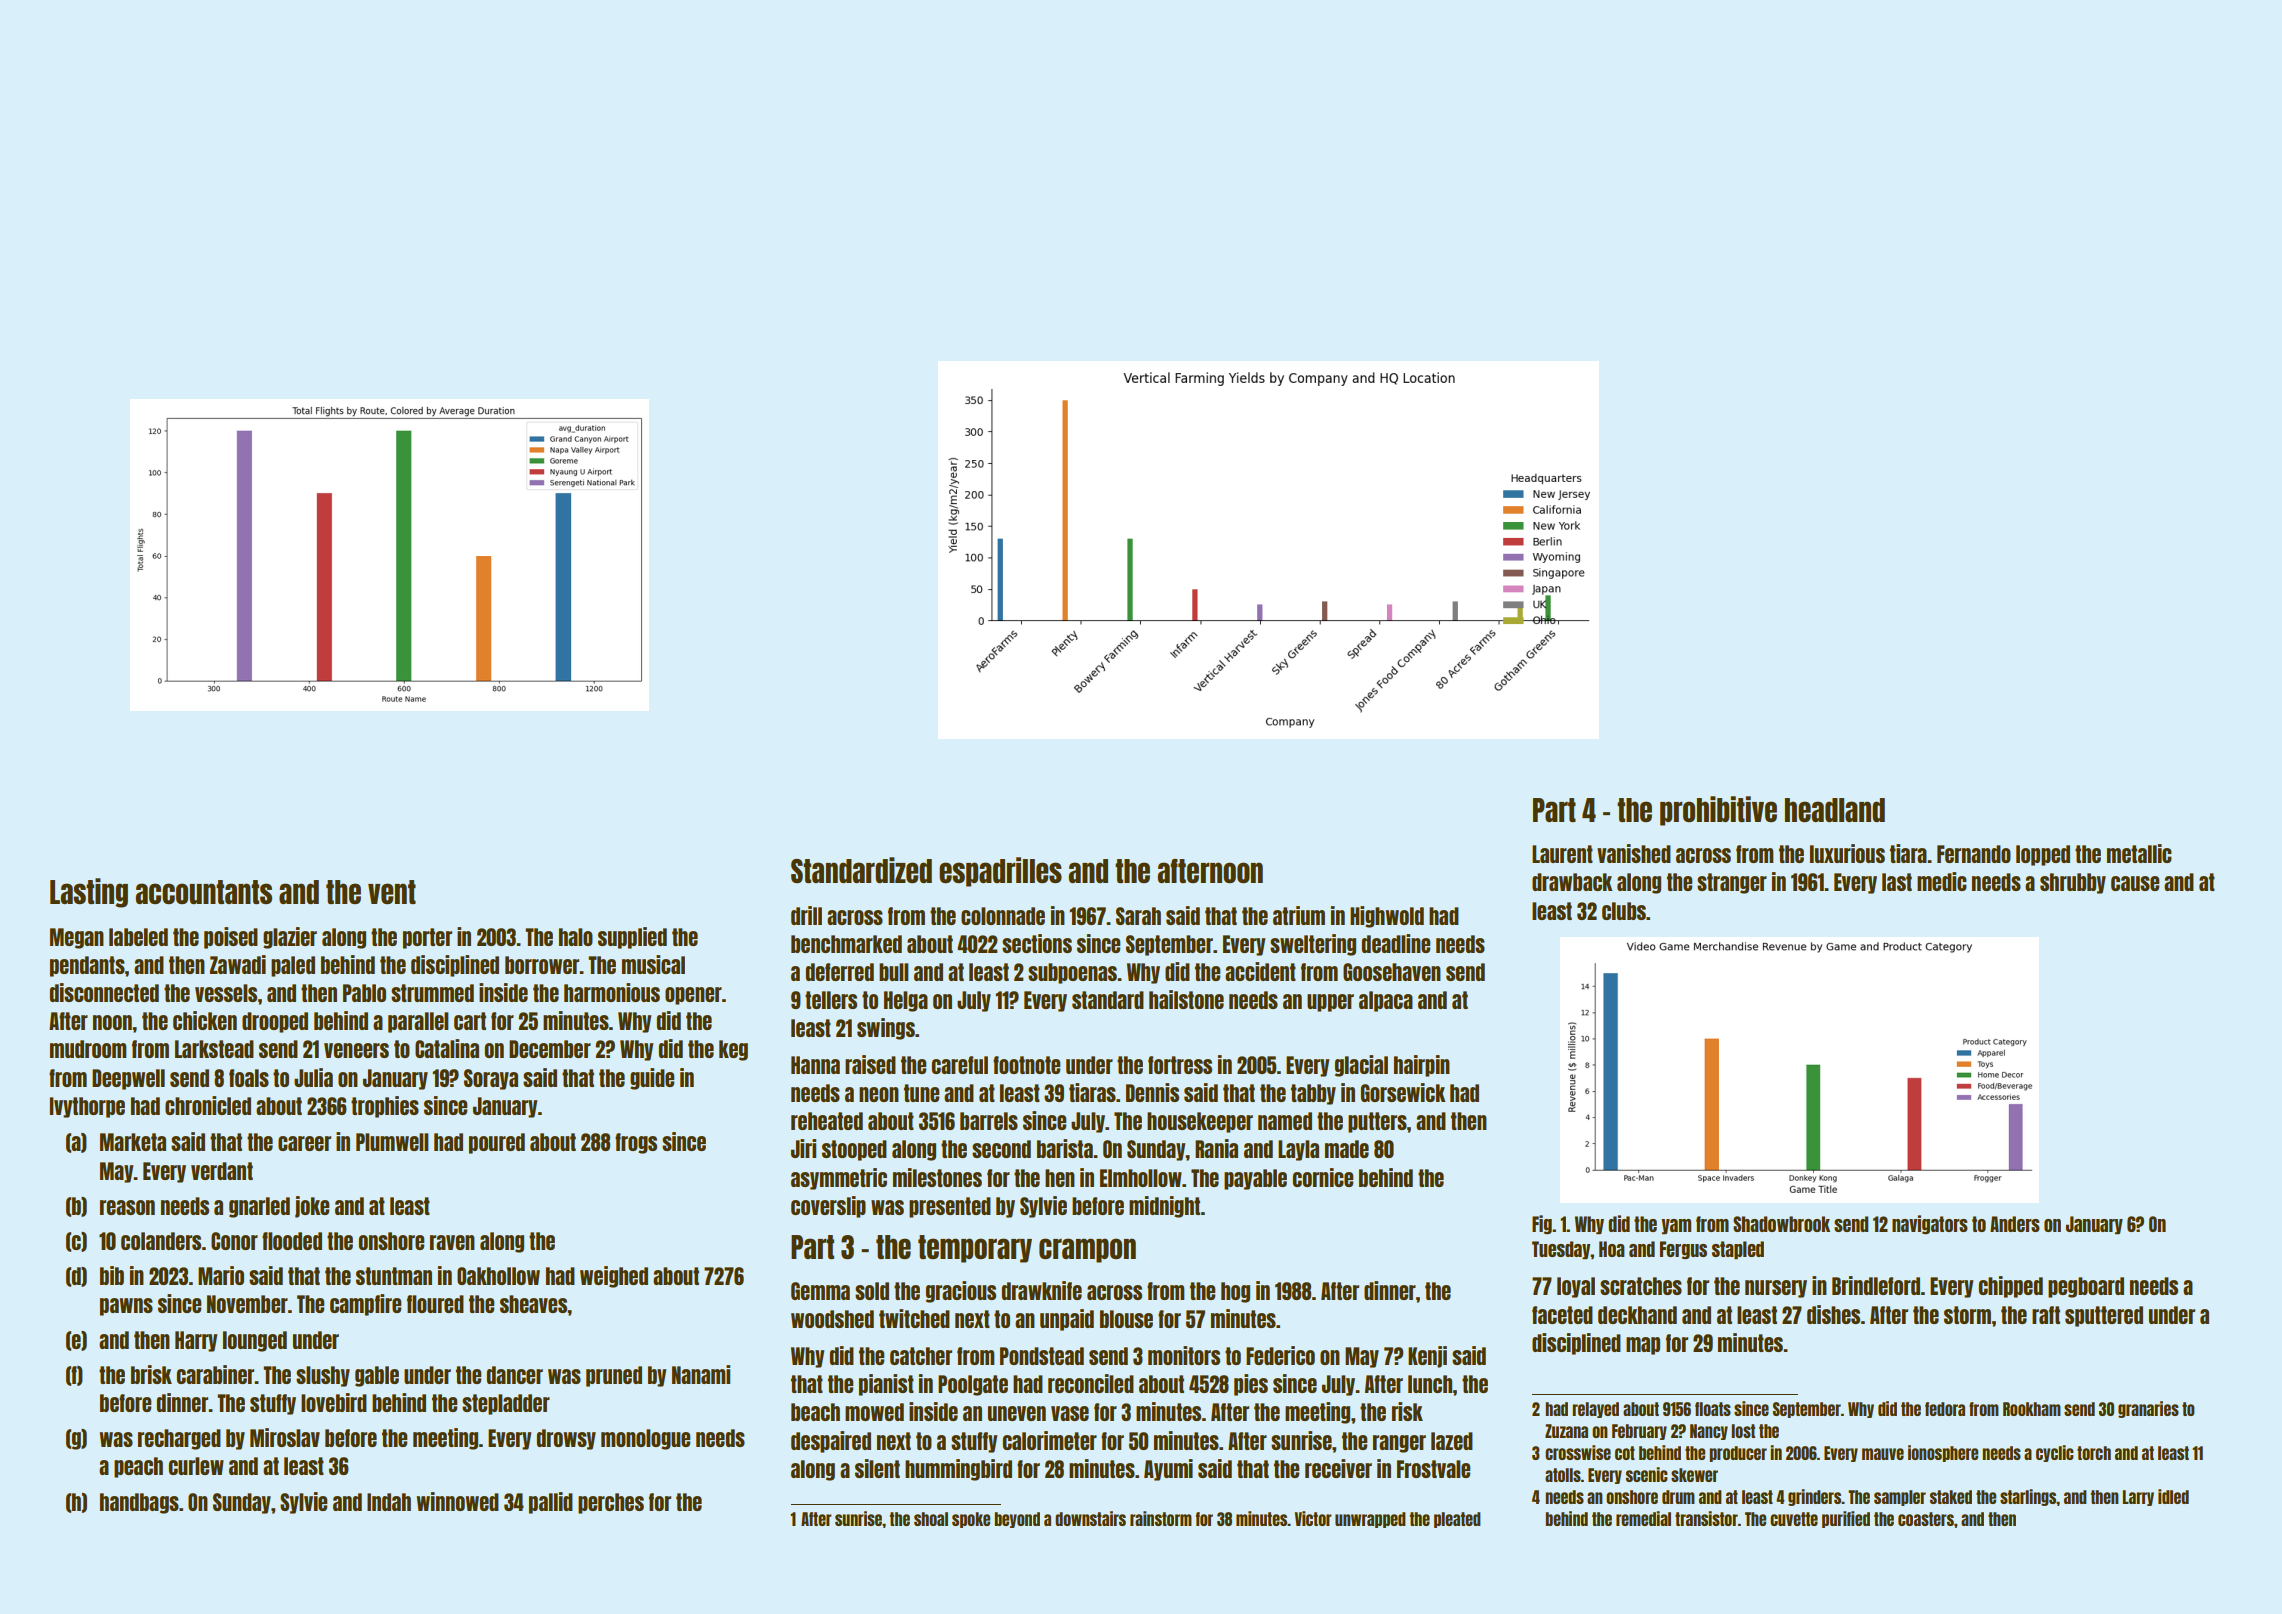  What do you see at coordinates (1322, 1177) in the screenshot?
I see `cornice` at bounding box center [1322, 1177].
